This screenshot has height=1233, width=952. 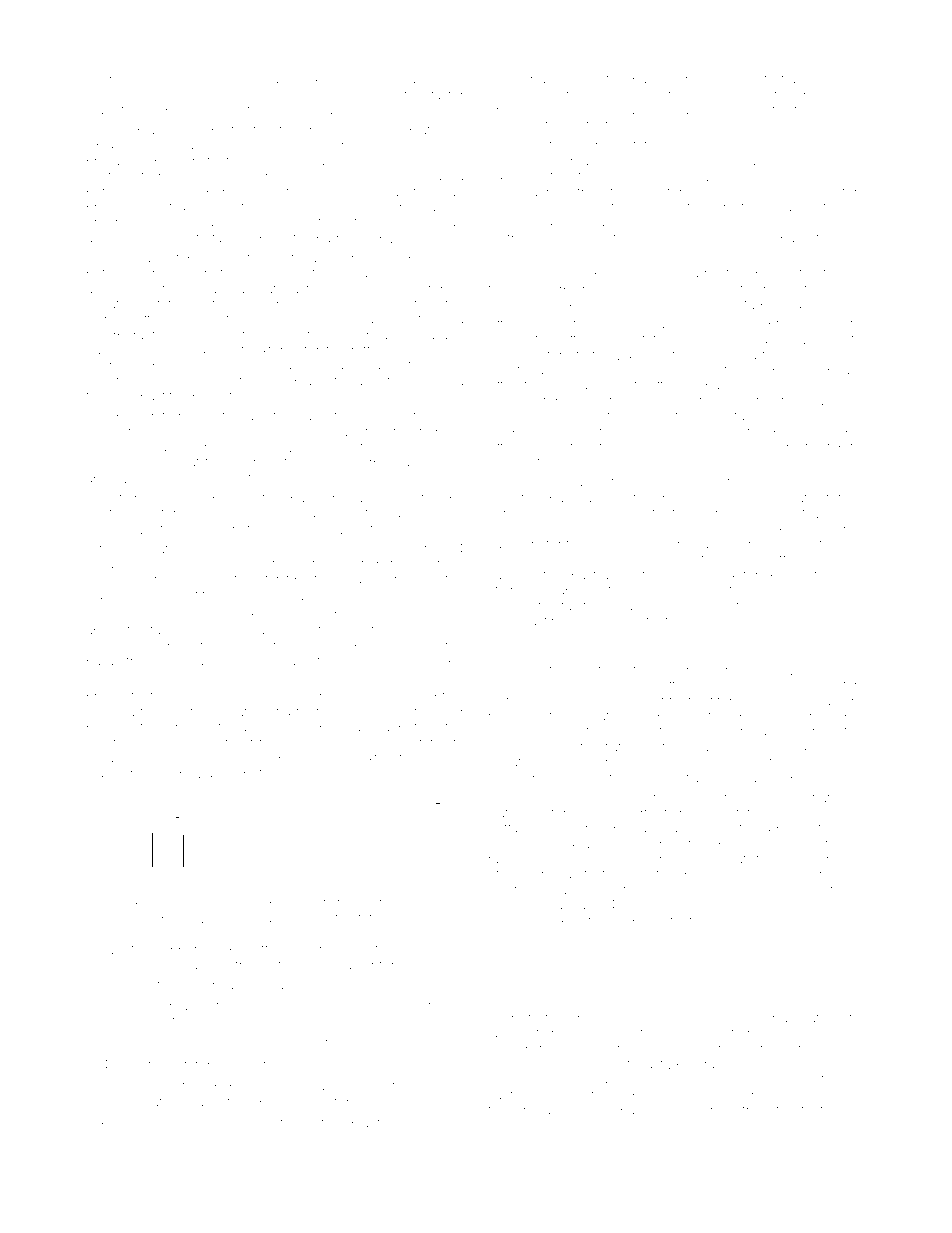 What do you see at coordinates (148, 131) in the screenshot?
I see `displayed` at bounding box center [148, 131].
